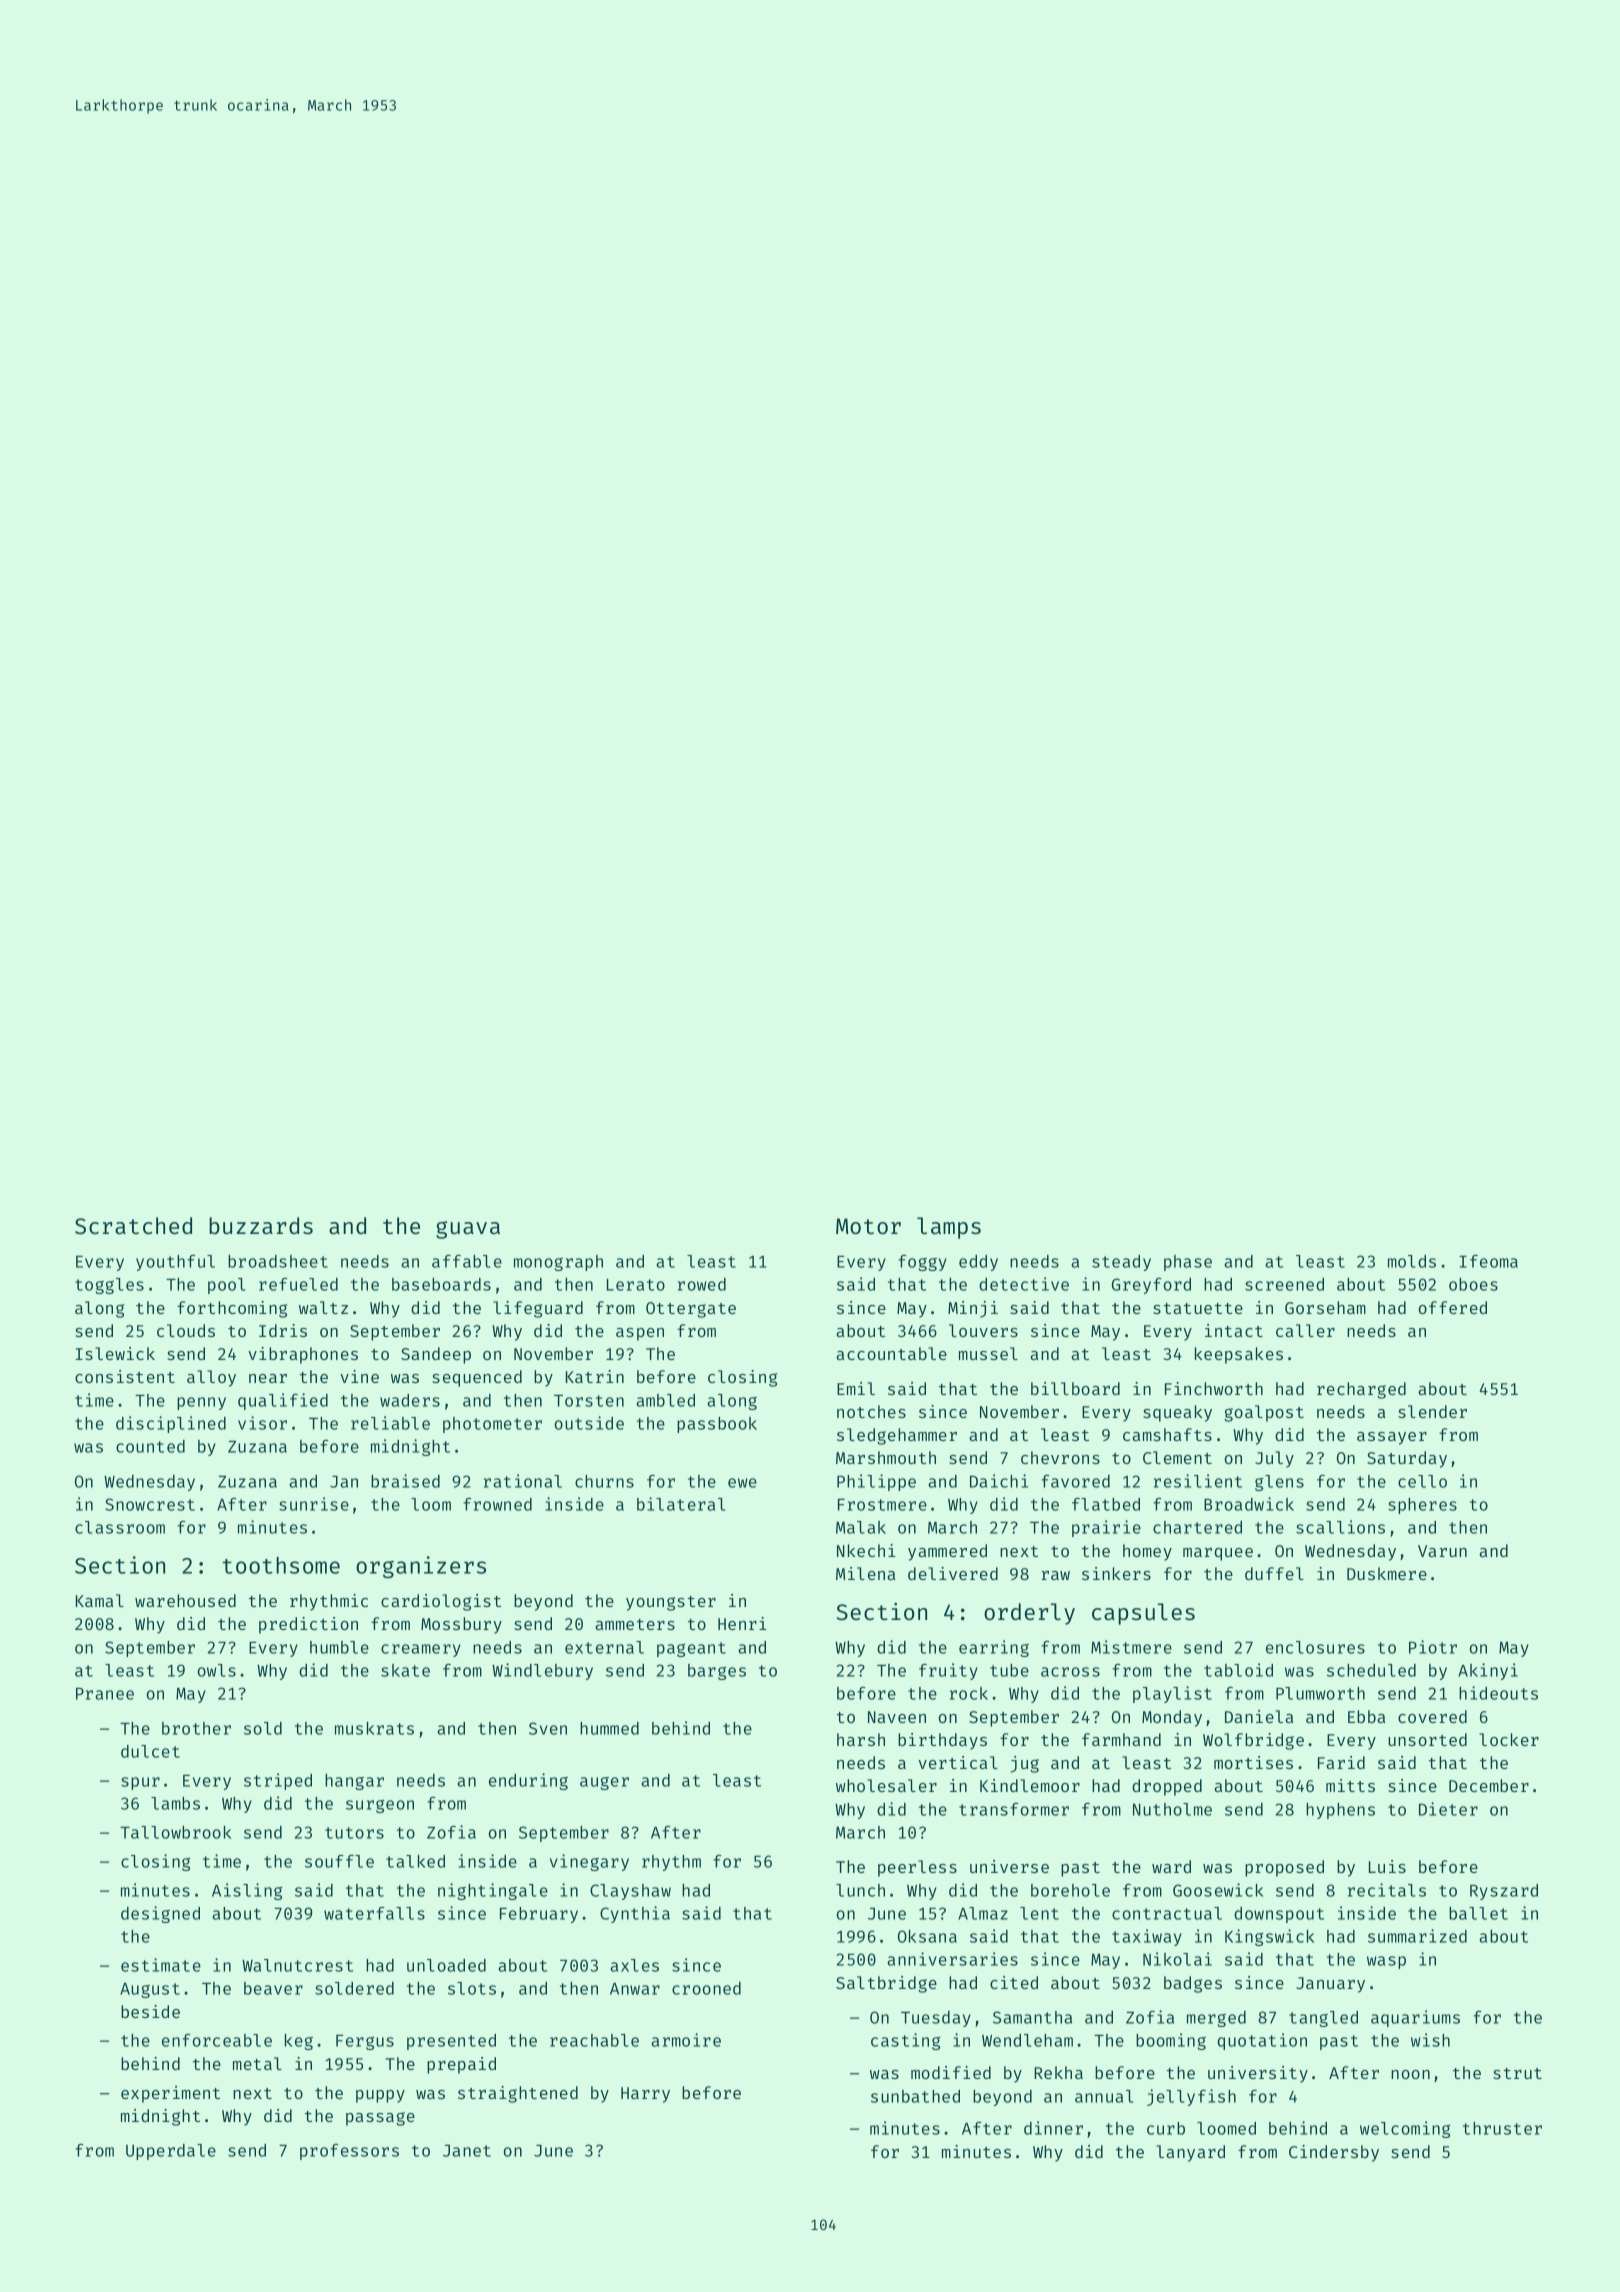 This document has width=1620, height=2292. I want to click on prediction, so click(308, 1625).
